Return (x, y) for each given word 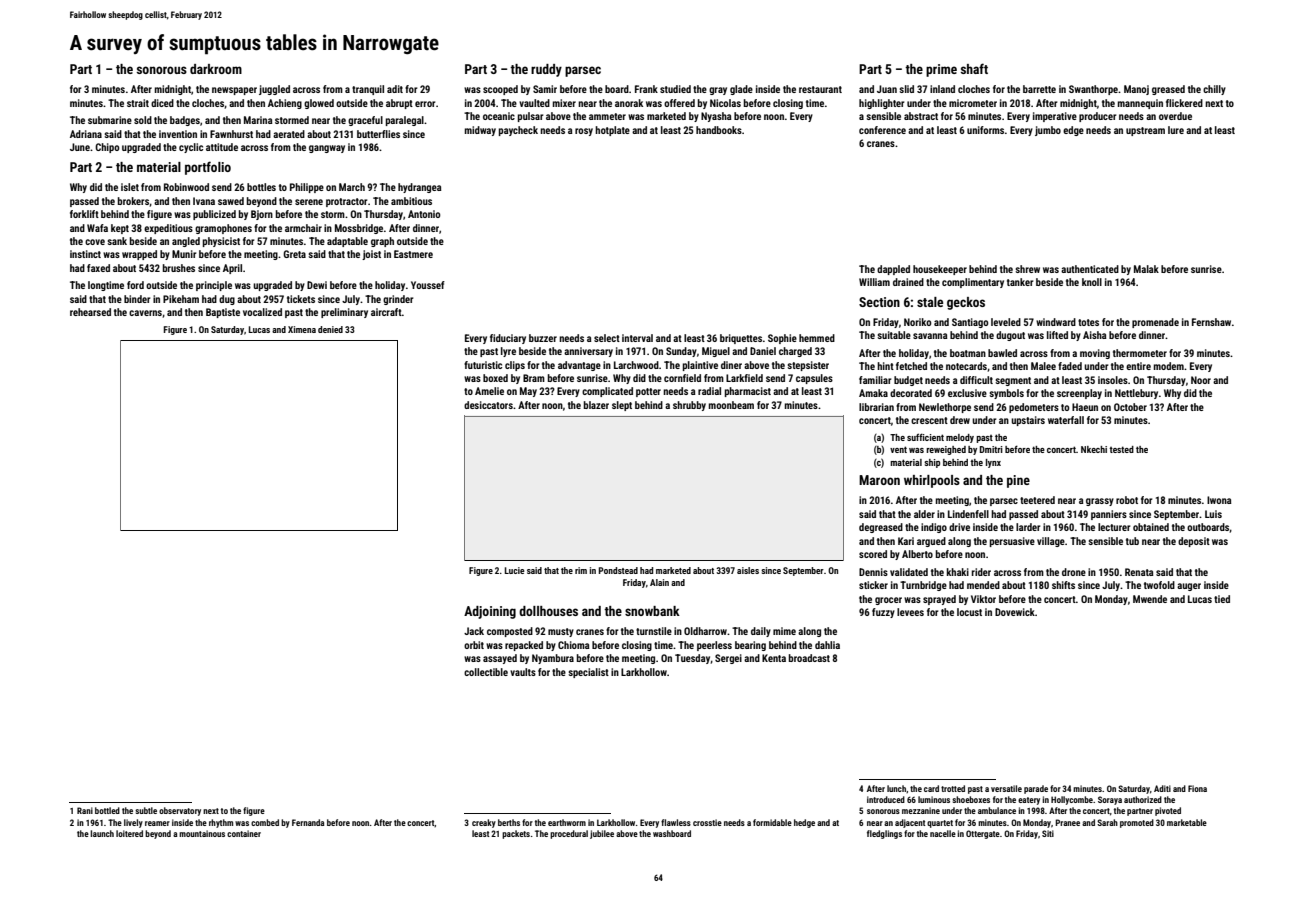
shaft (974, 68)
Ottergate (983, 834)
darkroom (216, 69)
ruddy (546, 70)
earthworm (567, 822)
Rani (85, 810)
